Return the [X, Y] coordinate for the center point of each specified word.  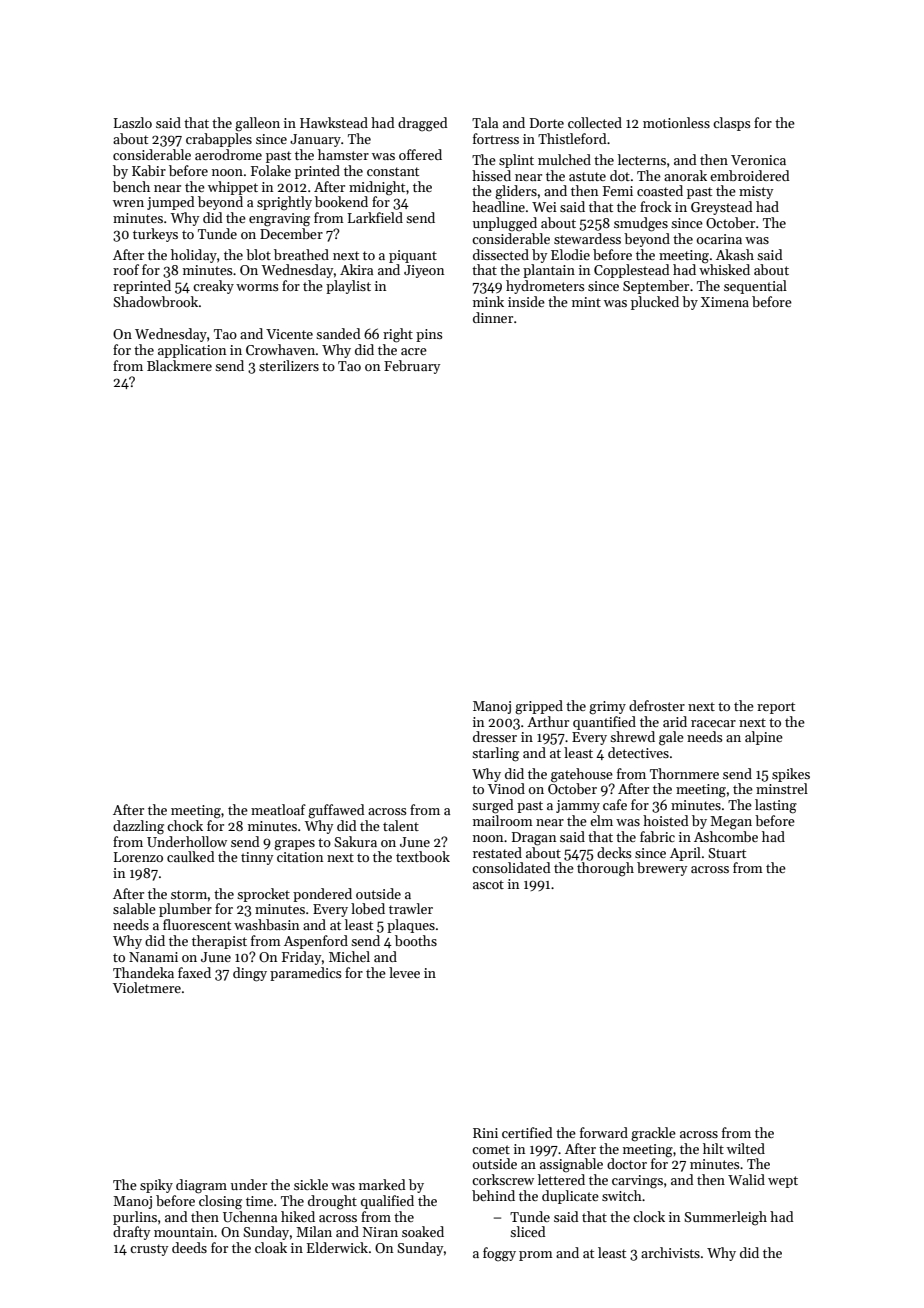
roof [126, 269]
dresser [495, 736]
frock [656, 206]
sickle [311, 1184]
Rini [485, 1133]
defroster [657, 705]
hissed [491, 175]
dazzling [138, 827]
